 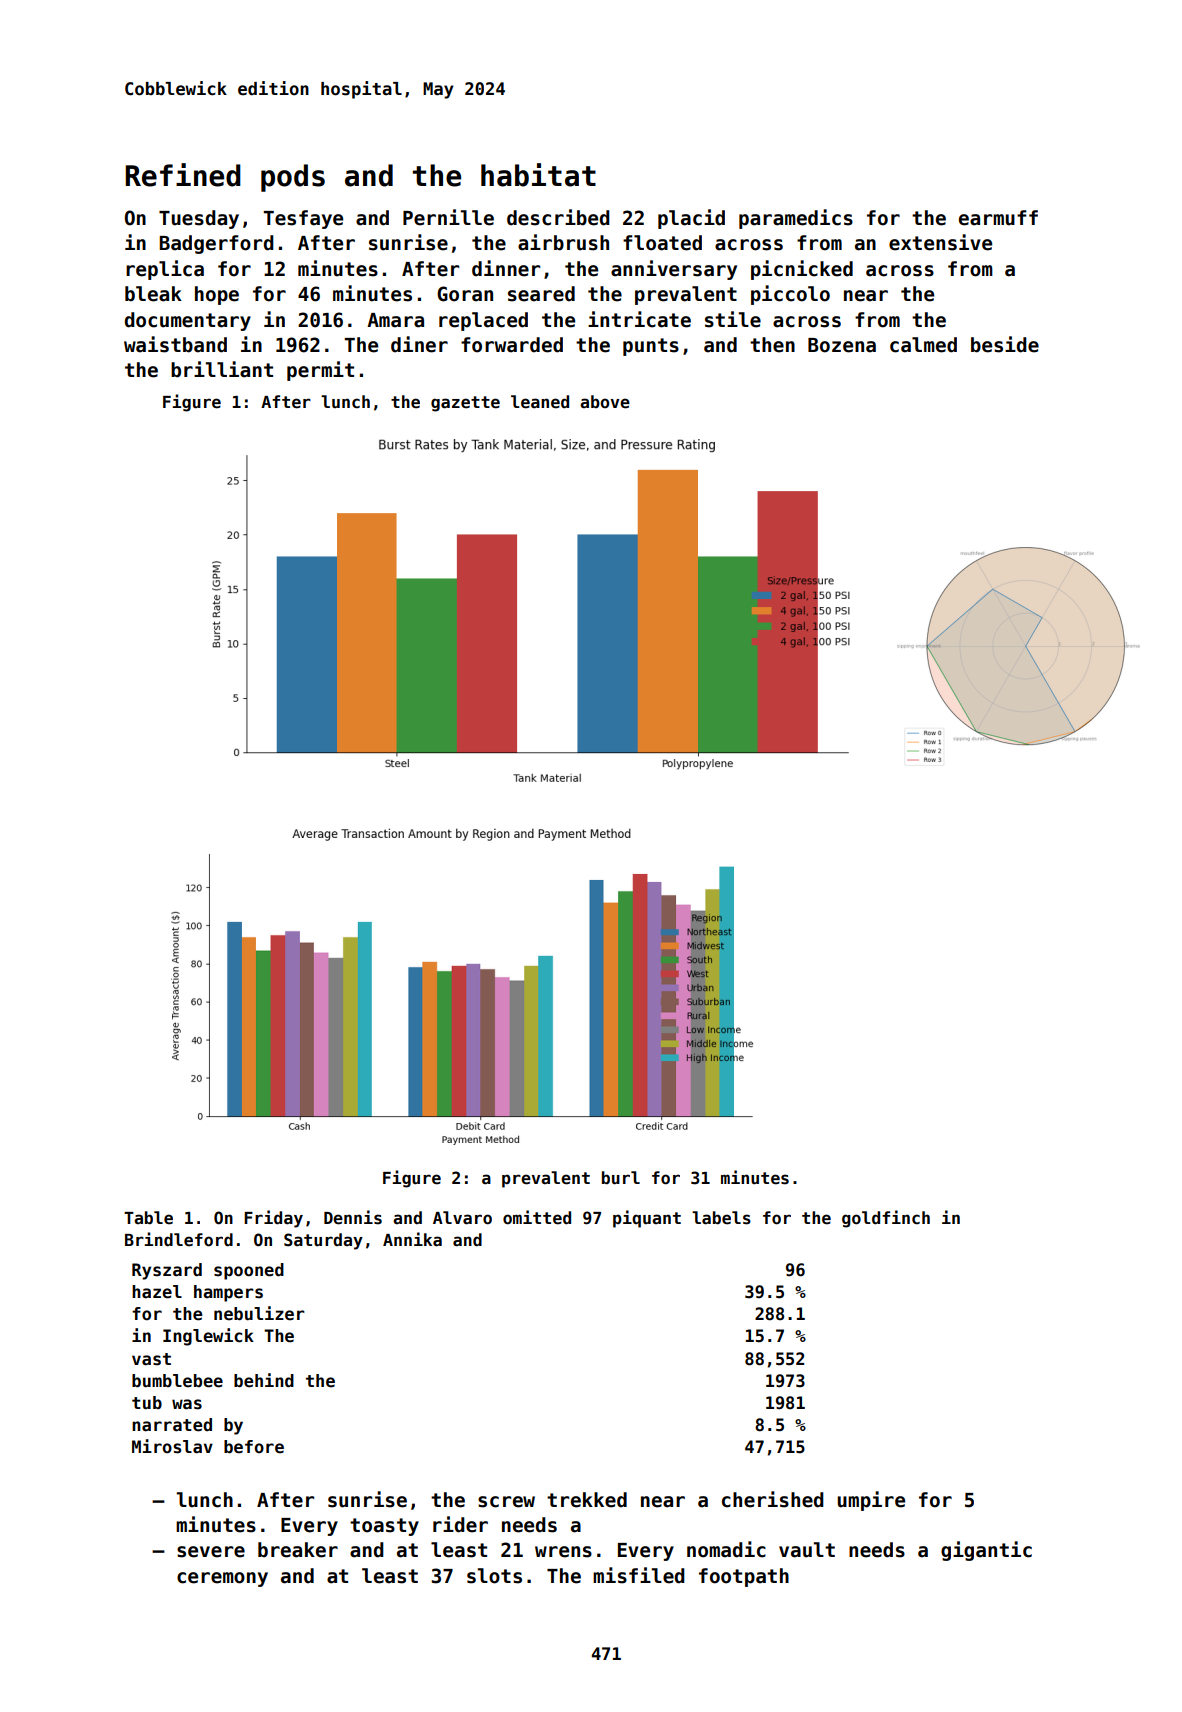 What do you see at coordinates (674, 270) in the screenshot?
I see `anniversary` at bounding box center [674, 270].
